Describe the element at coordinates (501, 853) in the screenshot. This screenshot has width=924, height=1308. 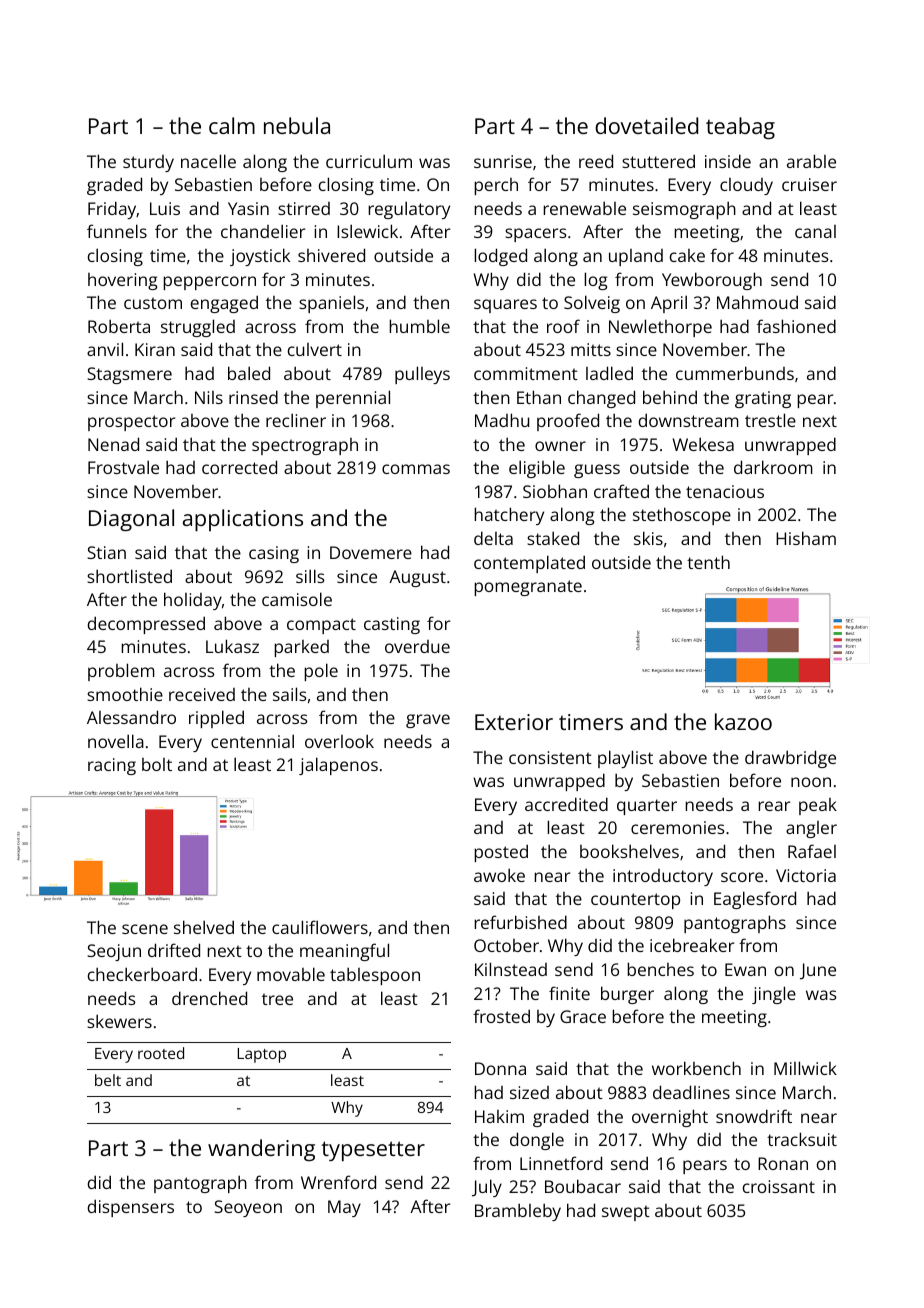
I see `posted` at that location.
